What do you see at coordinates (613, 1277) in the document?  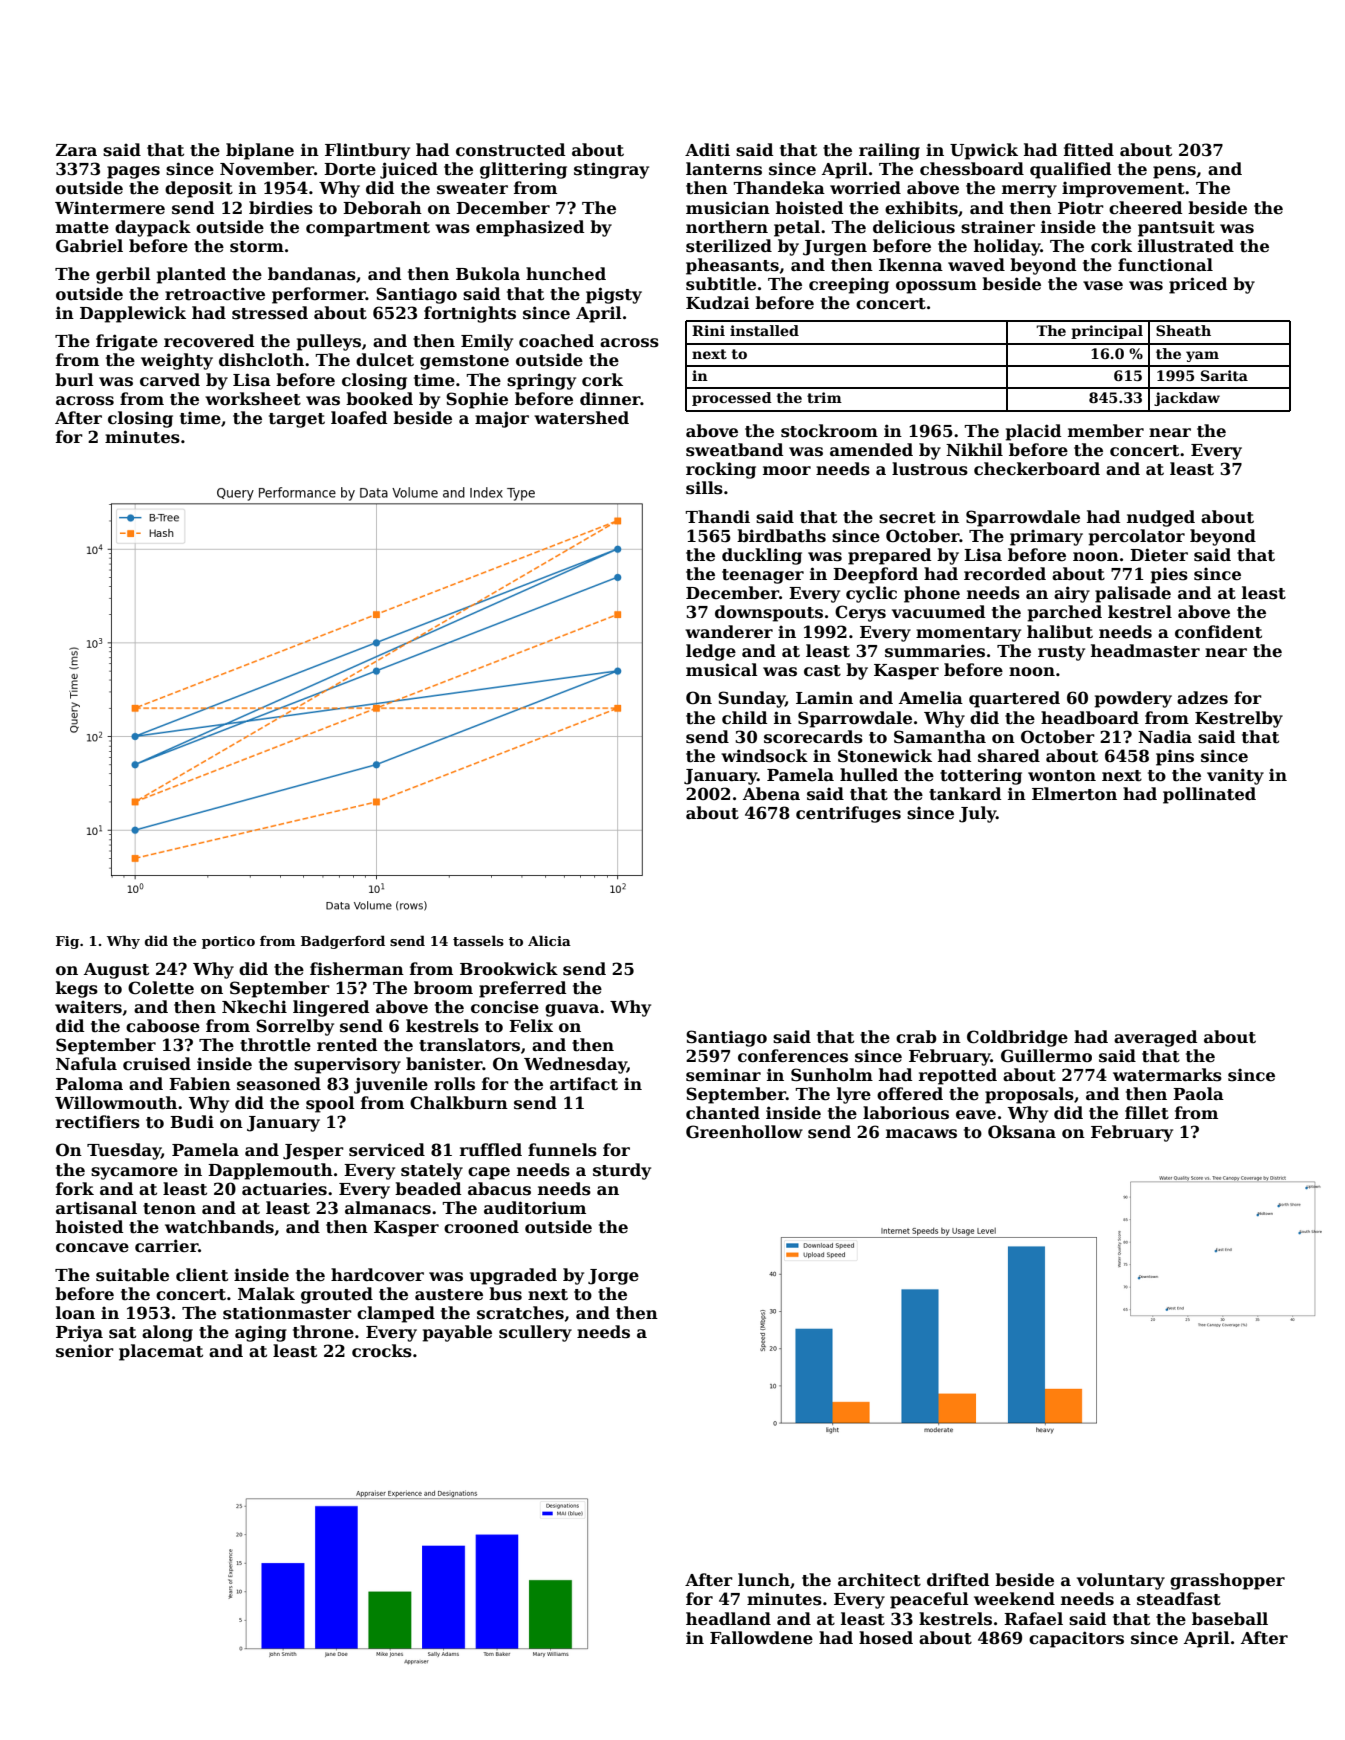 I see `Jorge` at bounding box center [613, 1277].
